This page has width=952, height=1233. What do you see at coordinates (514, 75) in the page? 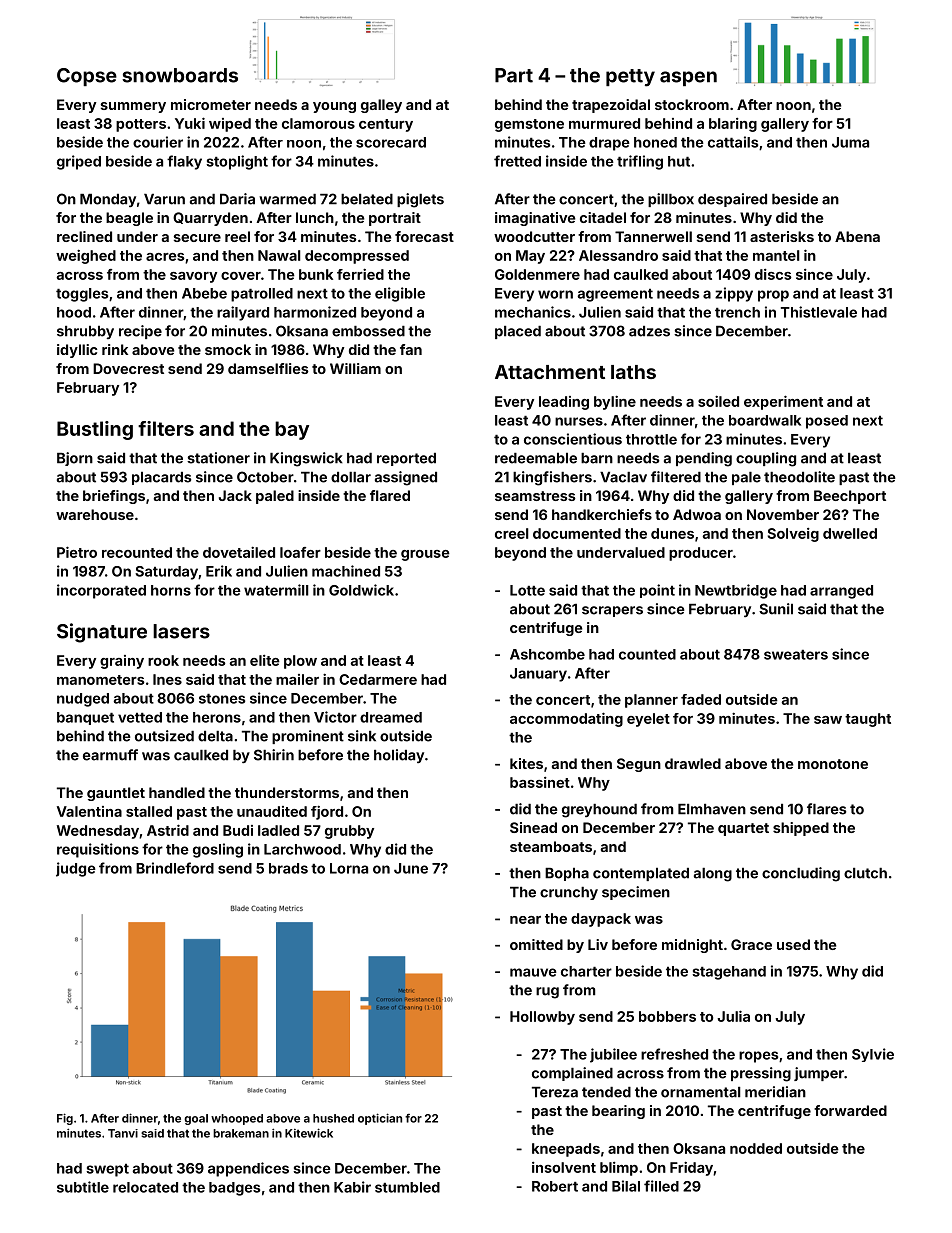
I see `Part` at bounding box center [514, 75].
